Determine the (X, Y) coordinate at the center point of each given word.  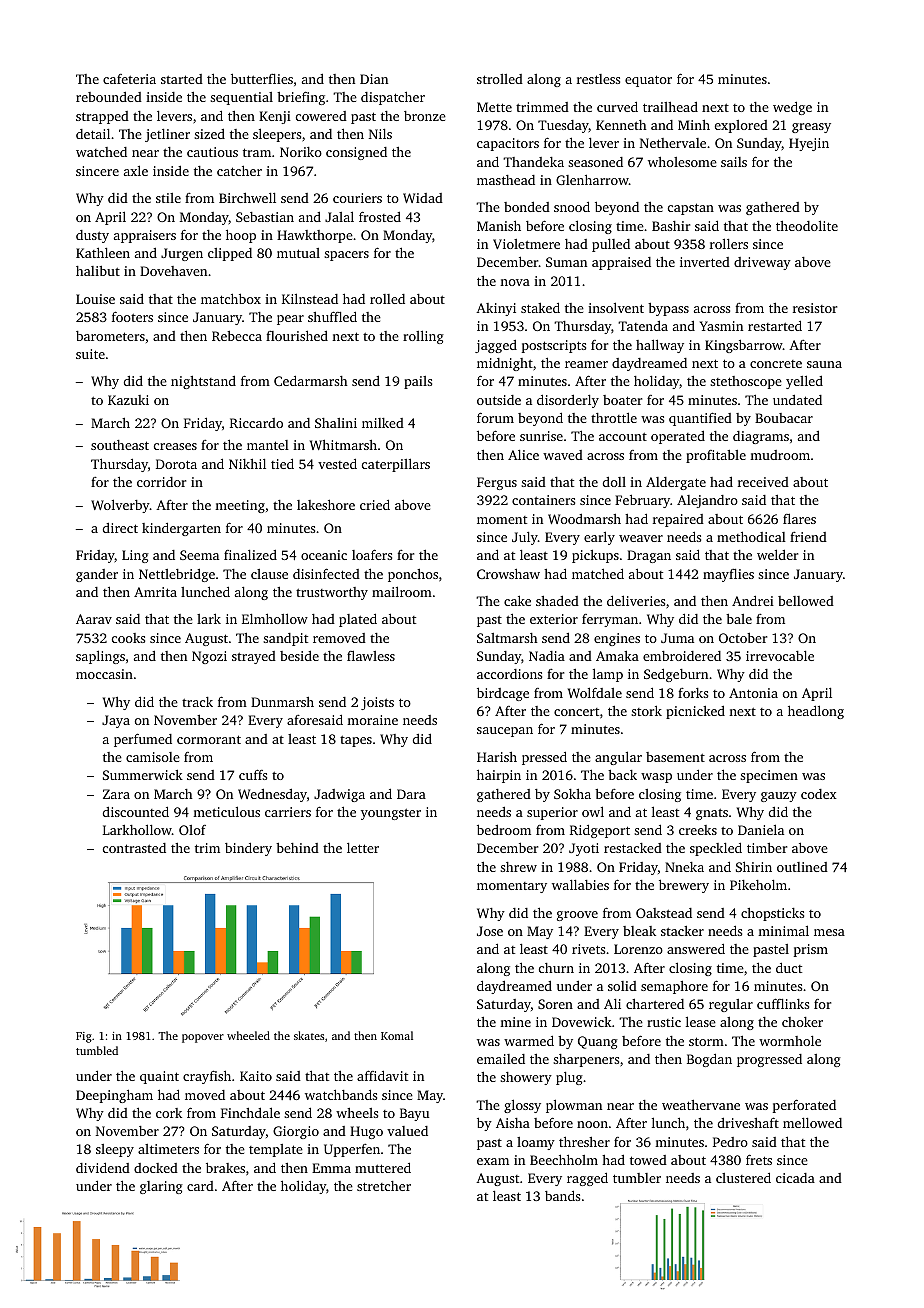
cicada (795, 1178)
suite (90, 354)
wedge (792, 108)
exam (493, 1161)
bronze (425, 116)
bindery (248, 849)
